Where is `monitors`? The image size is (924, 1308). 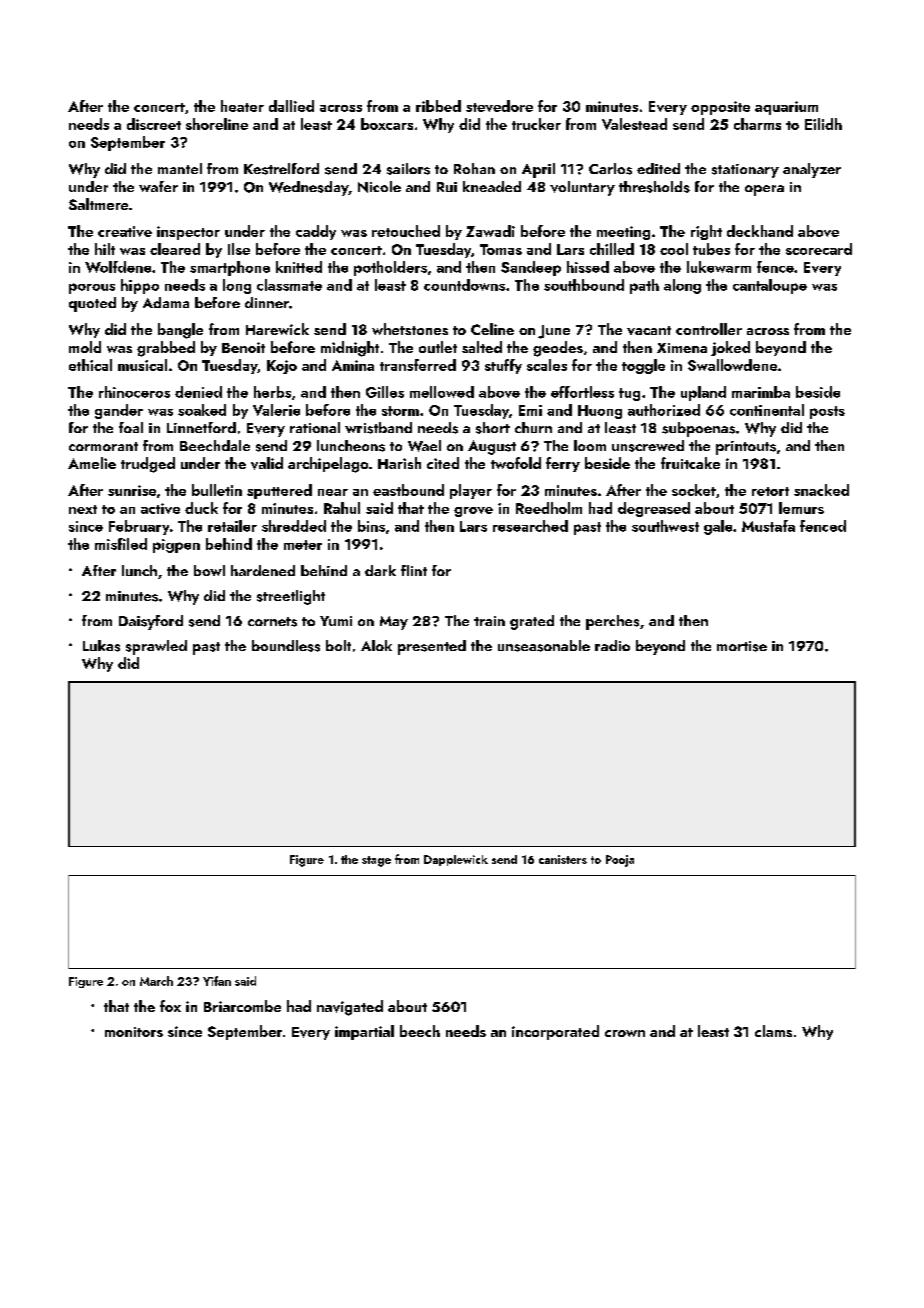
monitors is located at coordinates (134, 1032).
